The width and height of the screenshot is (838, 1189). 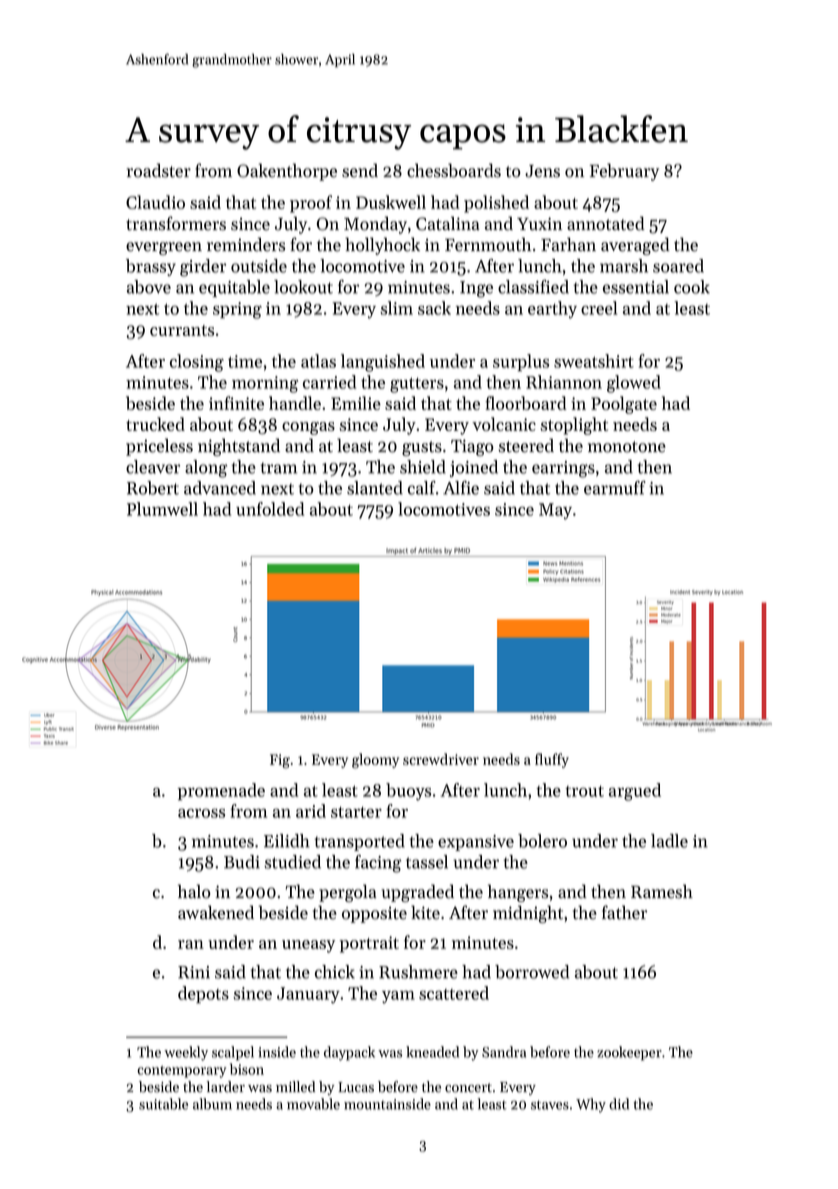 What do you see at coordinates (454, 170) in the screenshot?
I see `chessboards` at bounding box center [454, 170].
